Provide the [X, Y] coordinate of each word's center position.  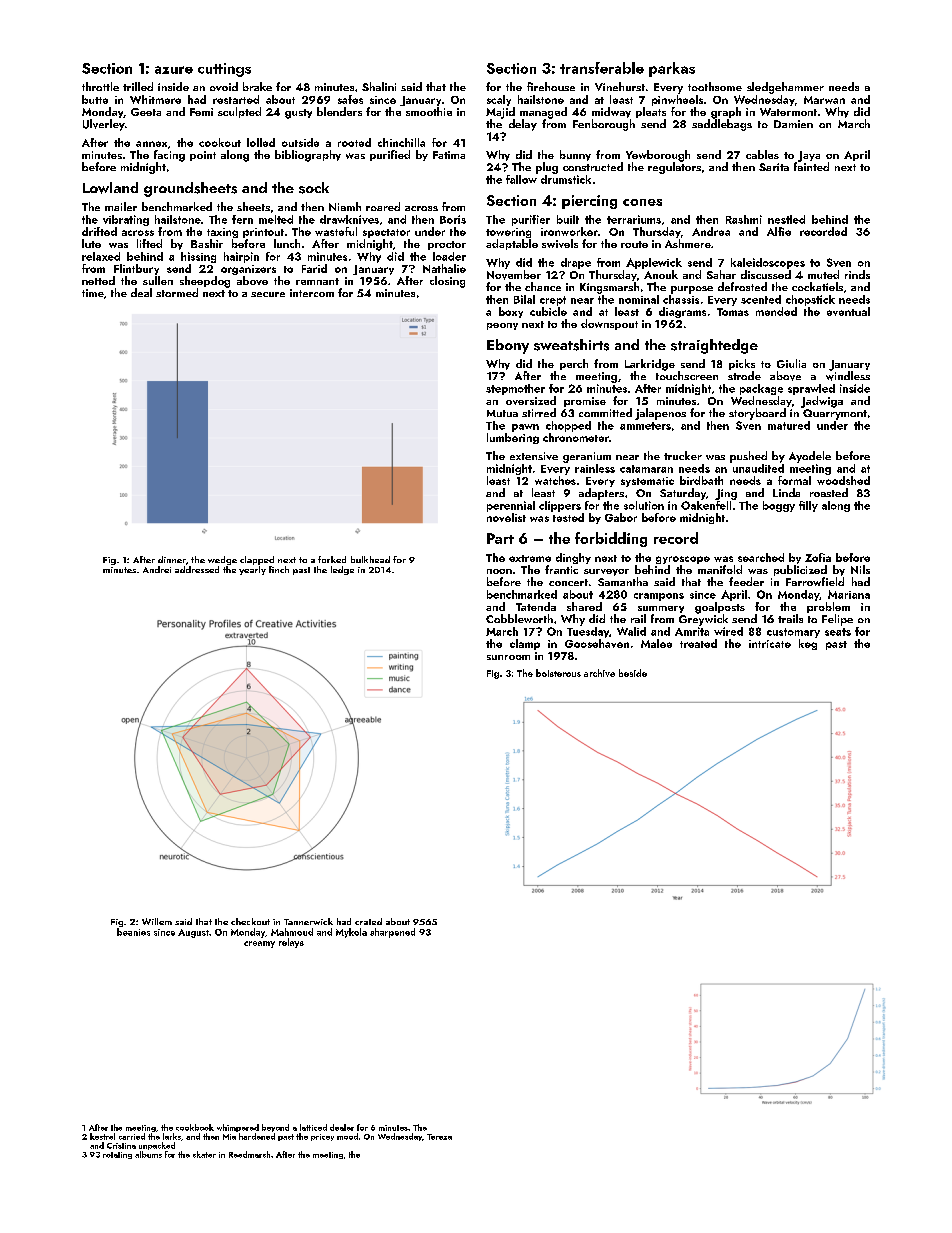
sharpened [392, 933]
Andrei [157, 569]
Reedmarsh [249, 1154]
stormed [177, 292]
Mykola [351, 933]
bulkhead [370, 559]
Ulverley [104, 125]
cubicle [548, 311]
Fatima [449, 155]
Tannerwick [308, 921]
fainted [811, 166]
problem [828, 607]
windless [848, 376]
